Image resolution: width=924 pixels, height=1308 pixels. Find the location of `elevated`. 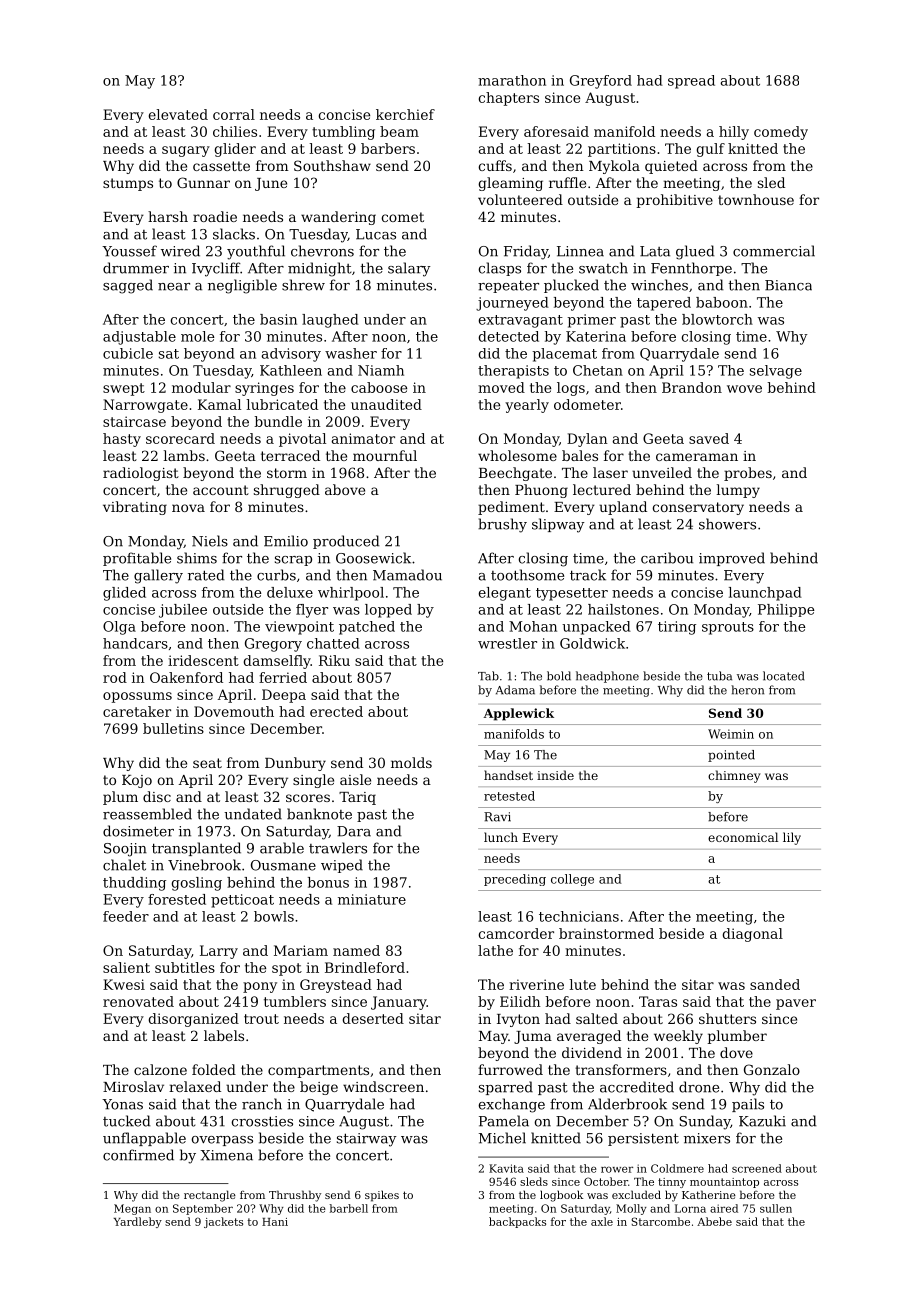

elevated is located at coordinates (178, 114).
